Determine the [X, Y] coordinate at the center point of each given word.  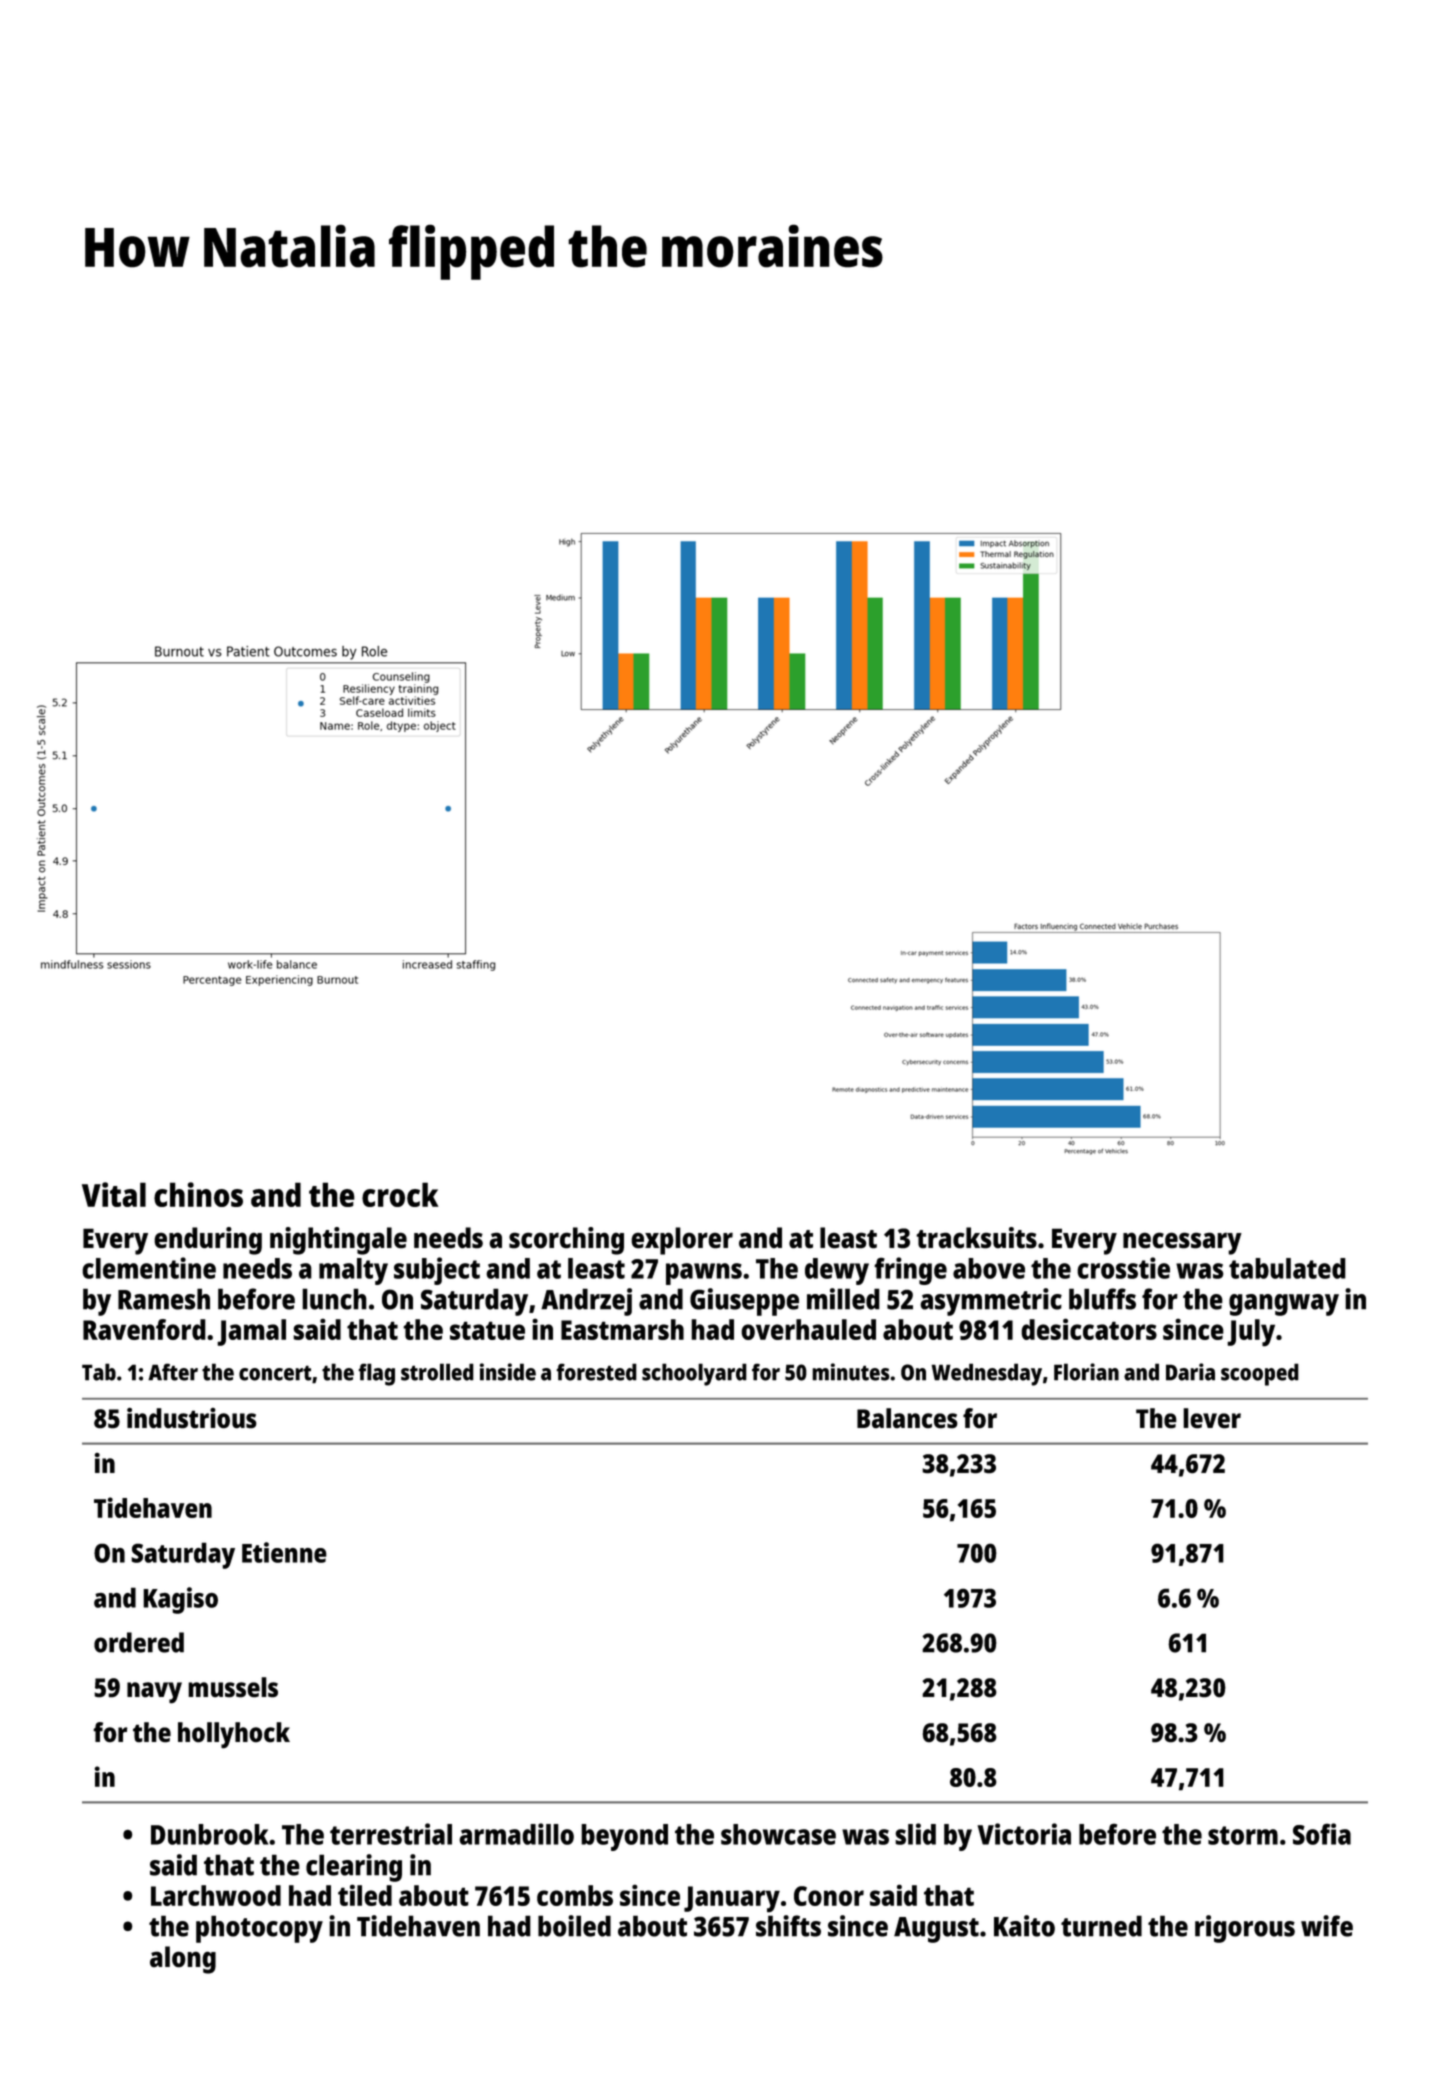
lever [1212, 1418]
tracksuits [976, 1238]
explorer [682, 1241]
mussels [233, 1687]
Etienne [284, 1552]
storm [1243, 1835]
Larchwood [216, 1895]
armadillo [516, 1834]
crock [400, 1194]
